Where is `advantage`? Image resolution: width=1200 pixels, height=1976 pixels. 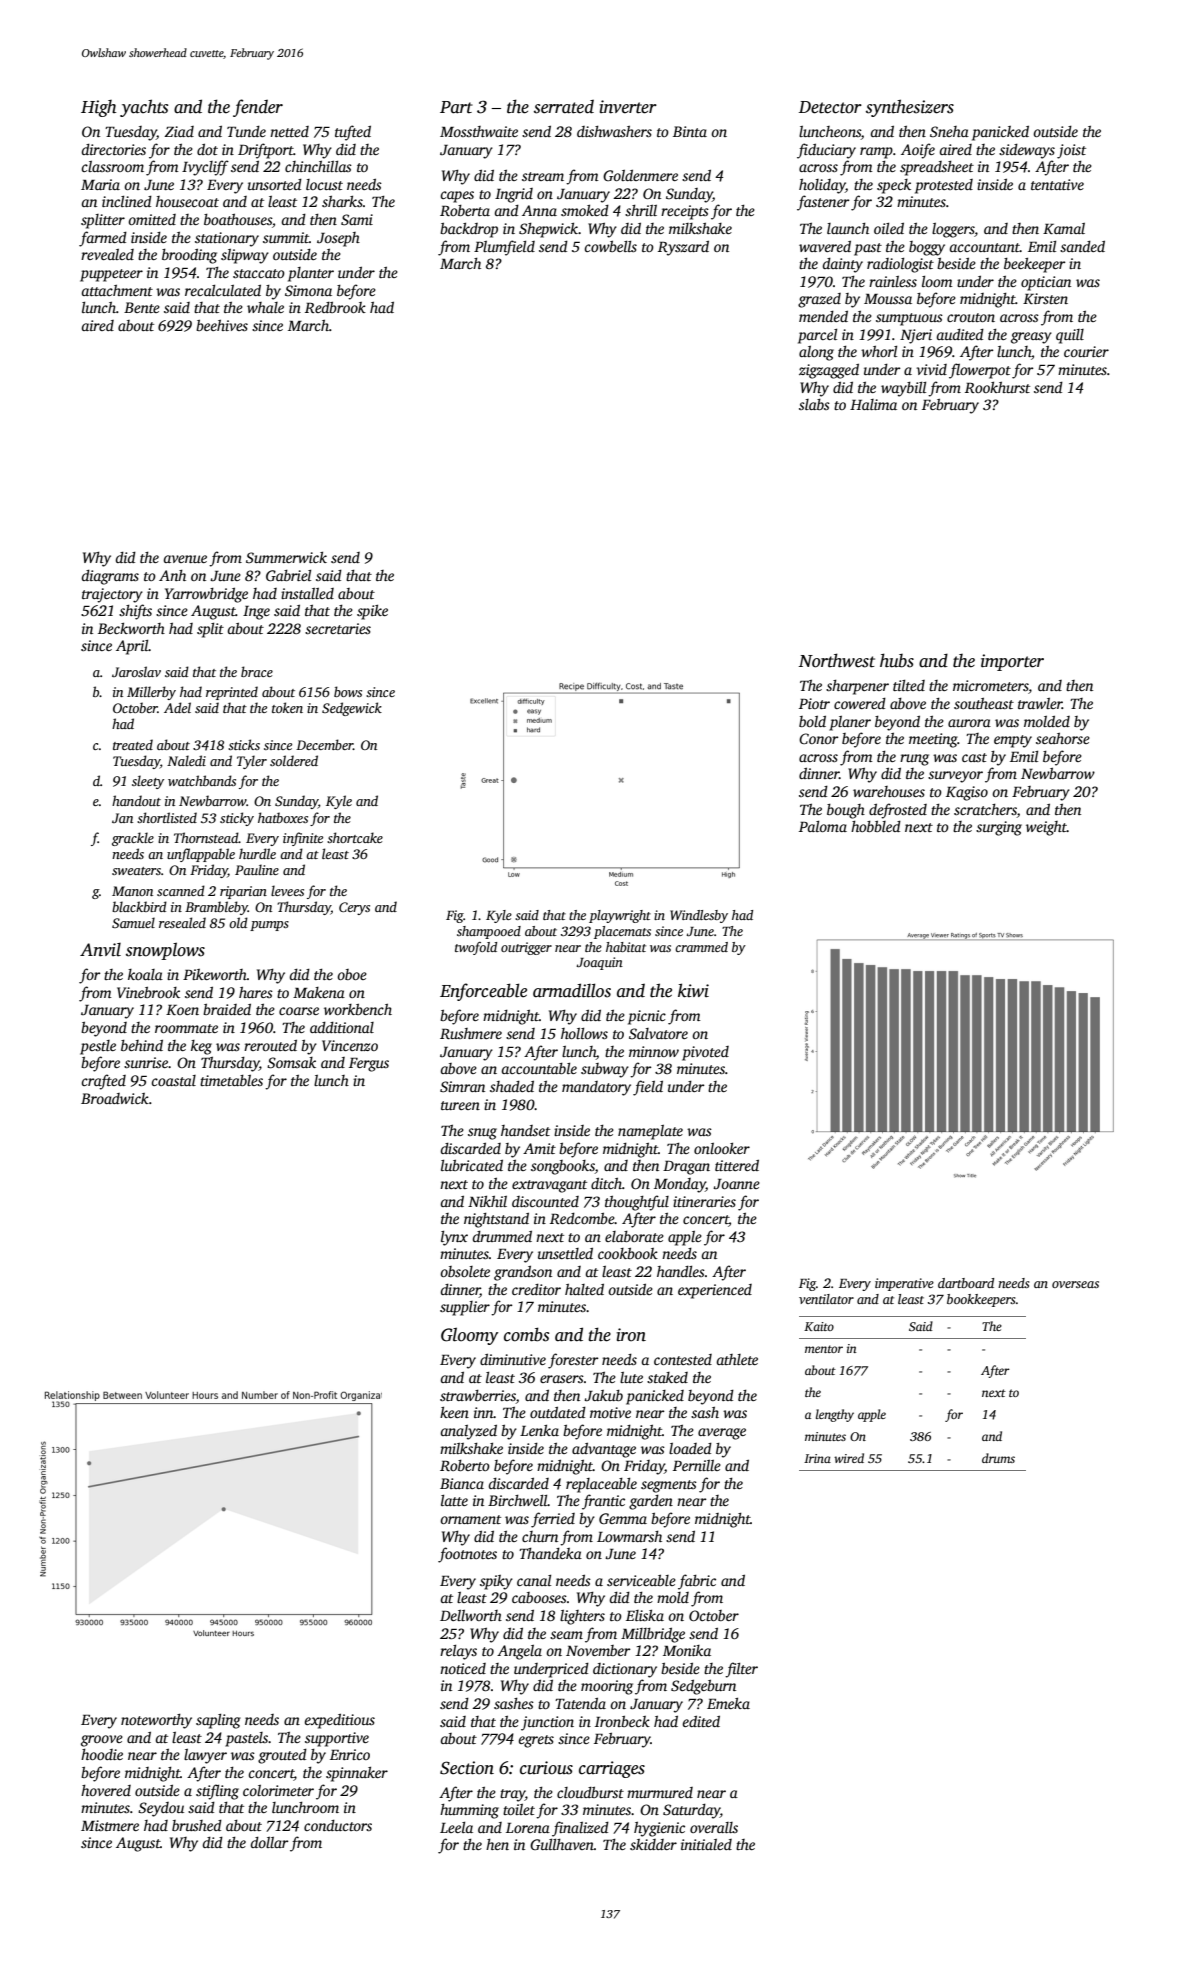
advantage is located at coordinates (604, 1450).
